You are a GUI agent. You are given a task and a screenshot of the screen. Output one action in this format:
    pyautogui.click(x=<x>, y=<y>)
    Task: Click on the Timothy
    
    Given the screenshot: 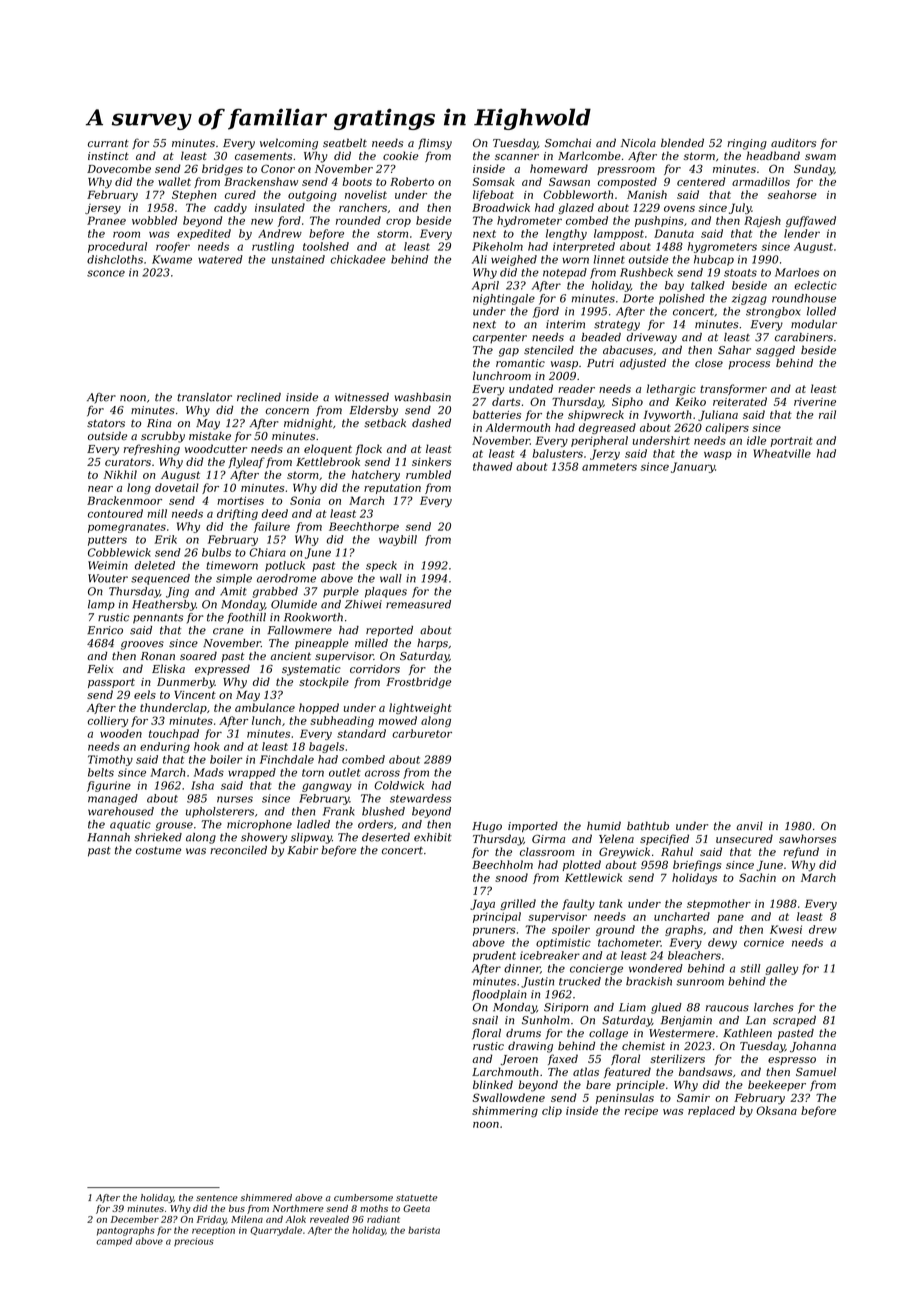 What is the action you would take?
    pyautogui.click(x=110, y=760)
